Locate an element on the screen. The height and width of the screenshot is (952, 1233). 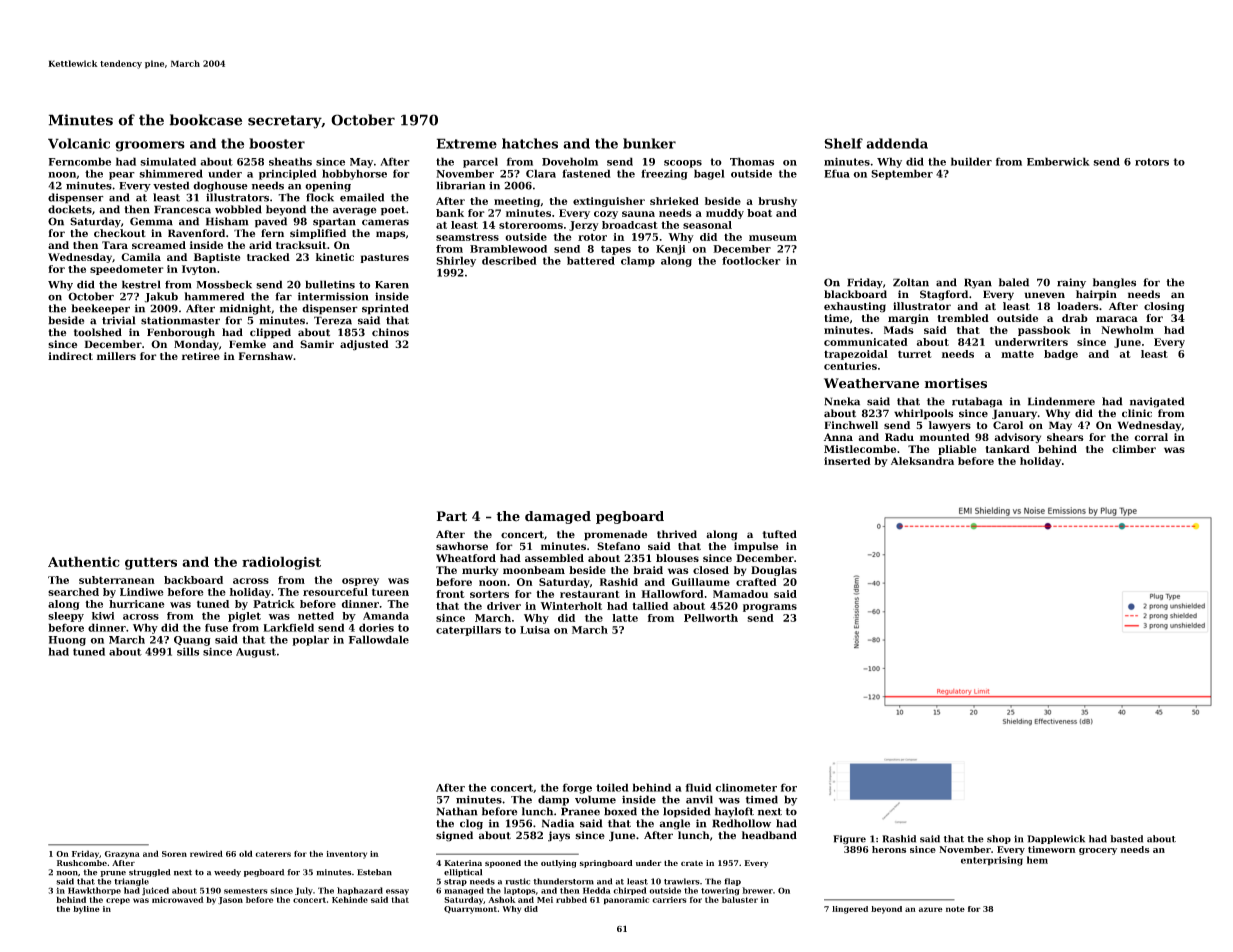
basted is located at coordinates (1126, 839).
